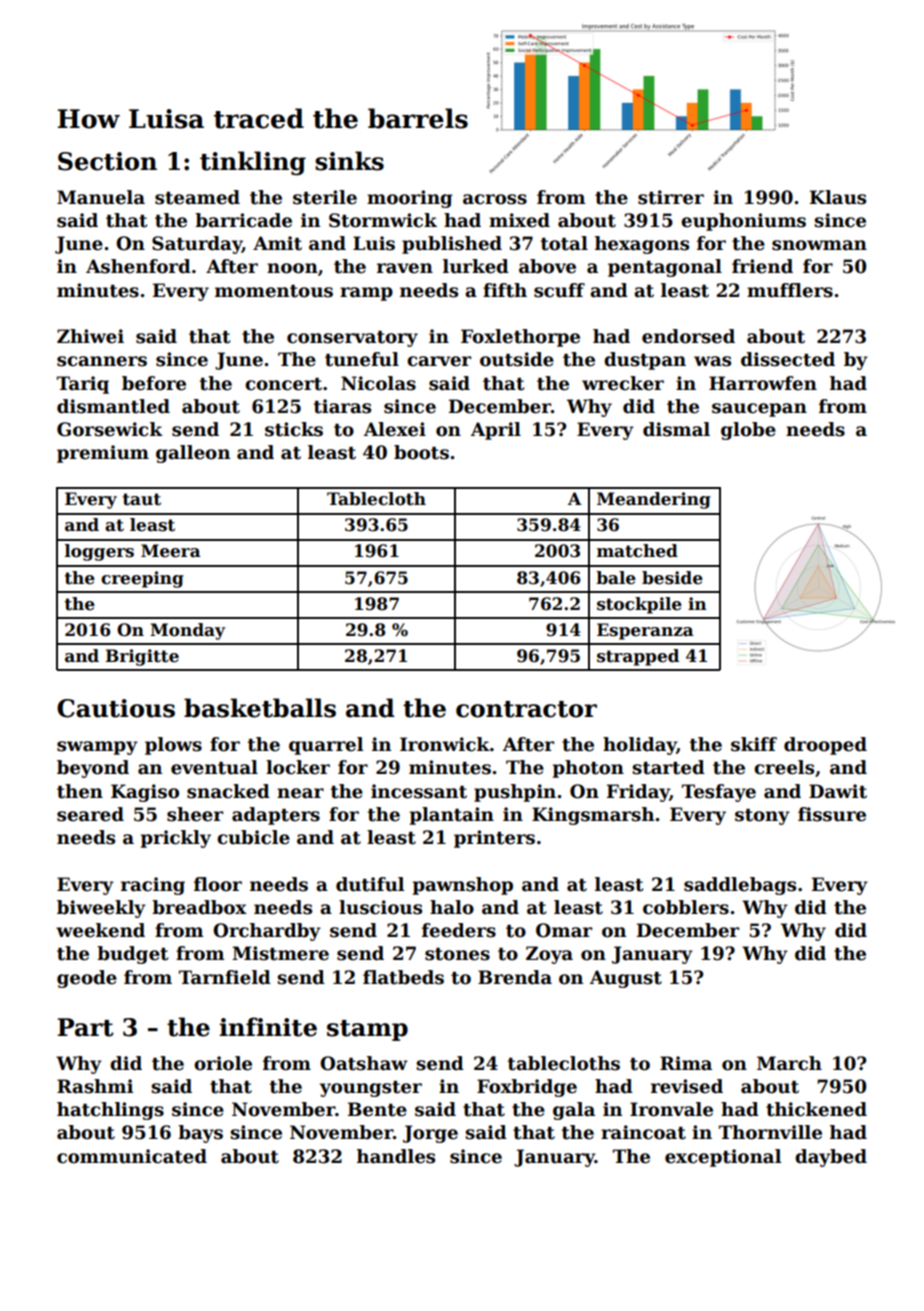 The height and width of the screenshot is (1311, 924). What do you see at coordinates (383, 220) in the screenshot?
I see `Stormwick` at bounding box center [383, 220].
